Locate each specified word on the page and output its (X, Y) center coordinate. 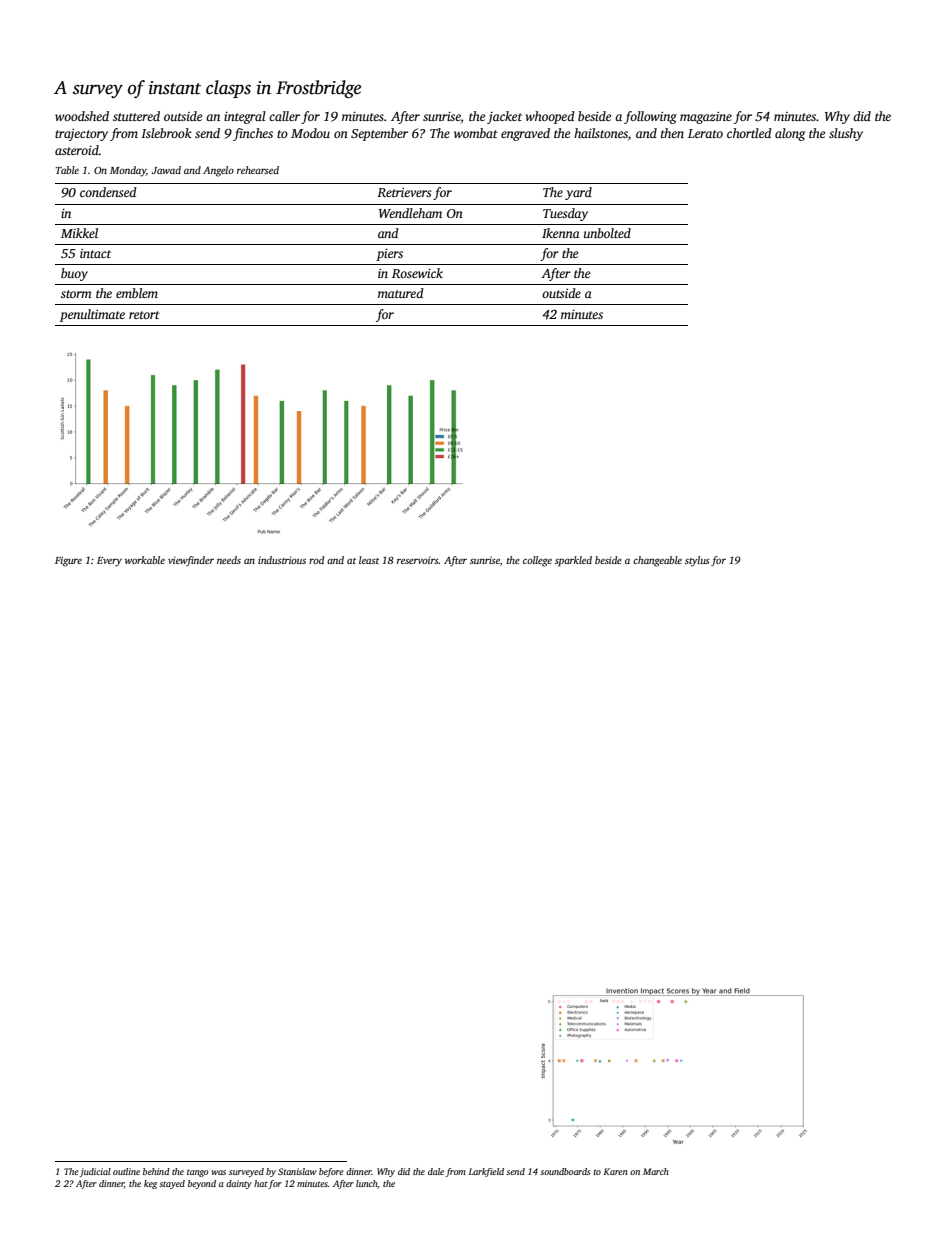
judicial (95, 1172)
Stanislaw (297, 1171)
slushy (846, 134)
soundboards (565, 1171)
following (650, 117)
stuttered (136, 116)
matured (401, 293)
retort (144, 315)
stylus (697, 561)
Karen (616, 1171)
